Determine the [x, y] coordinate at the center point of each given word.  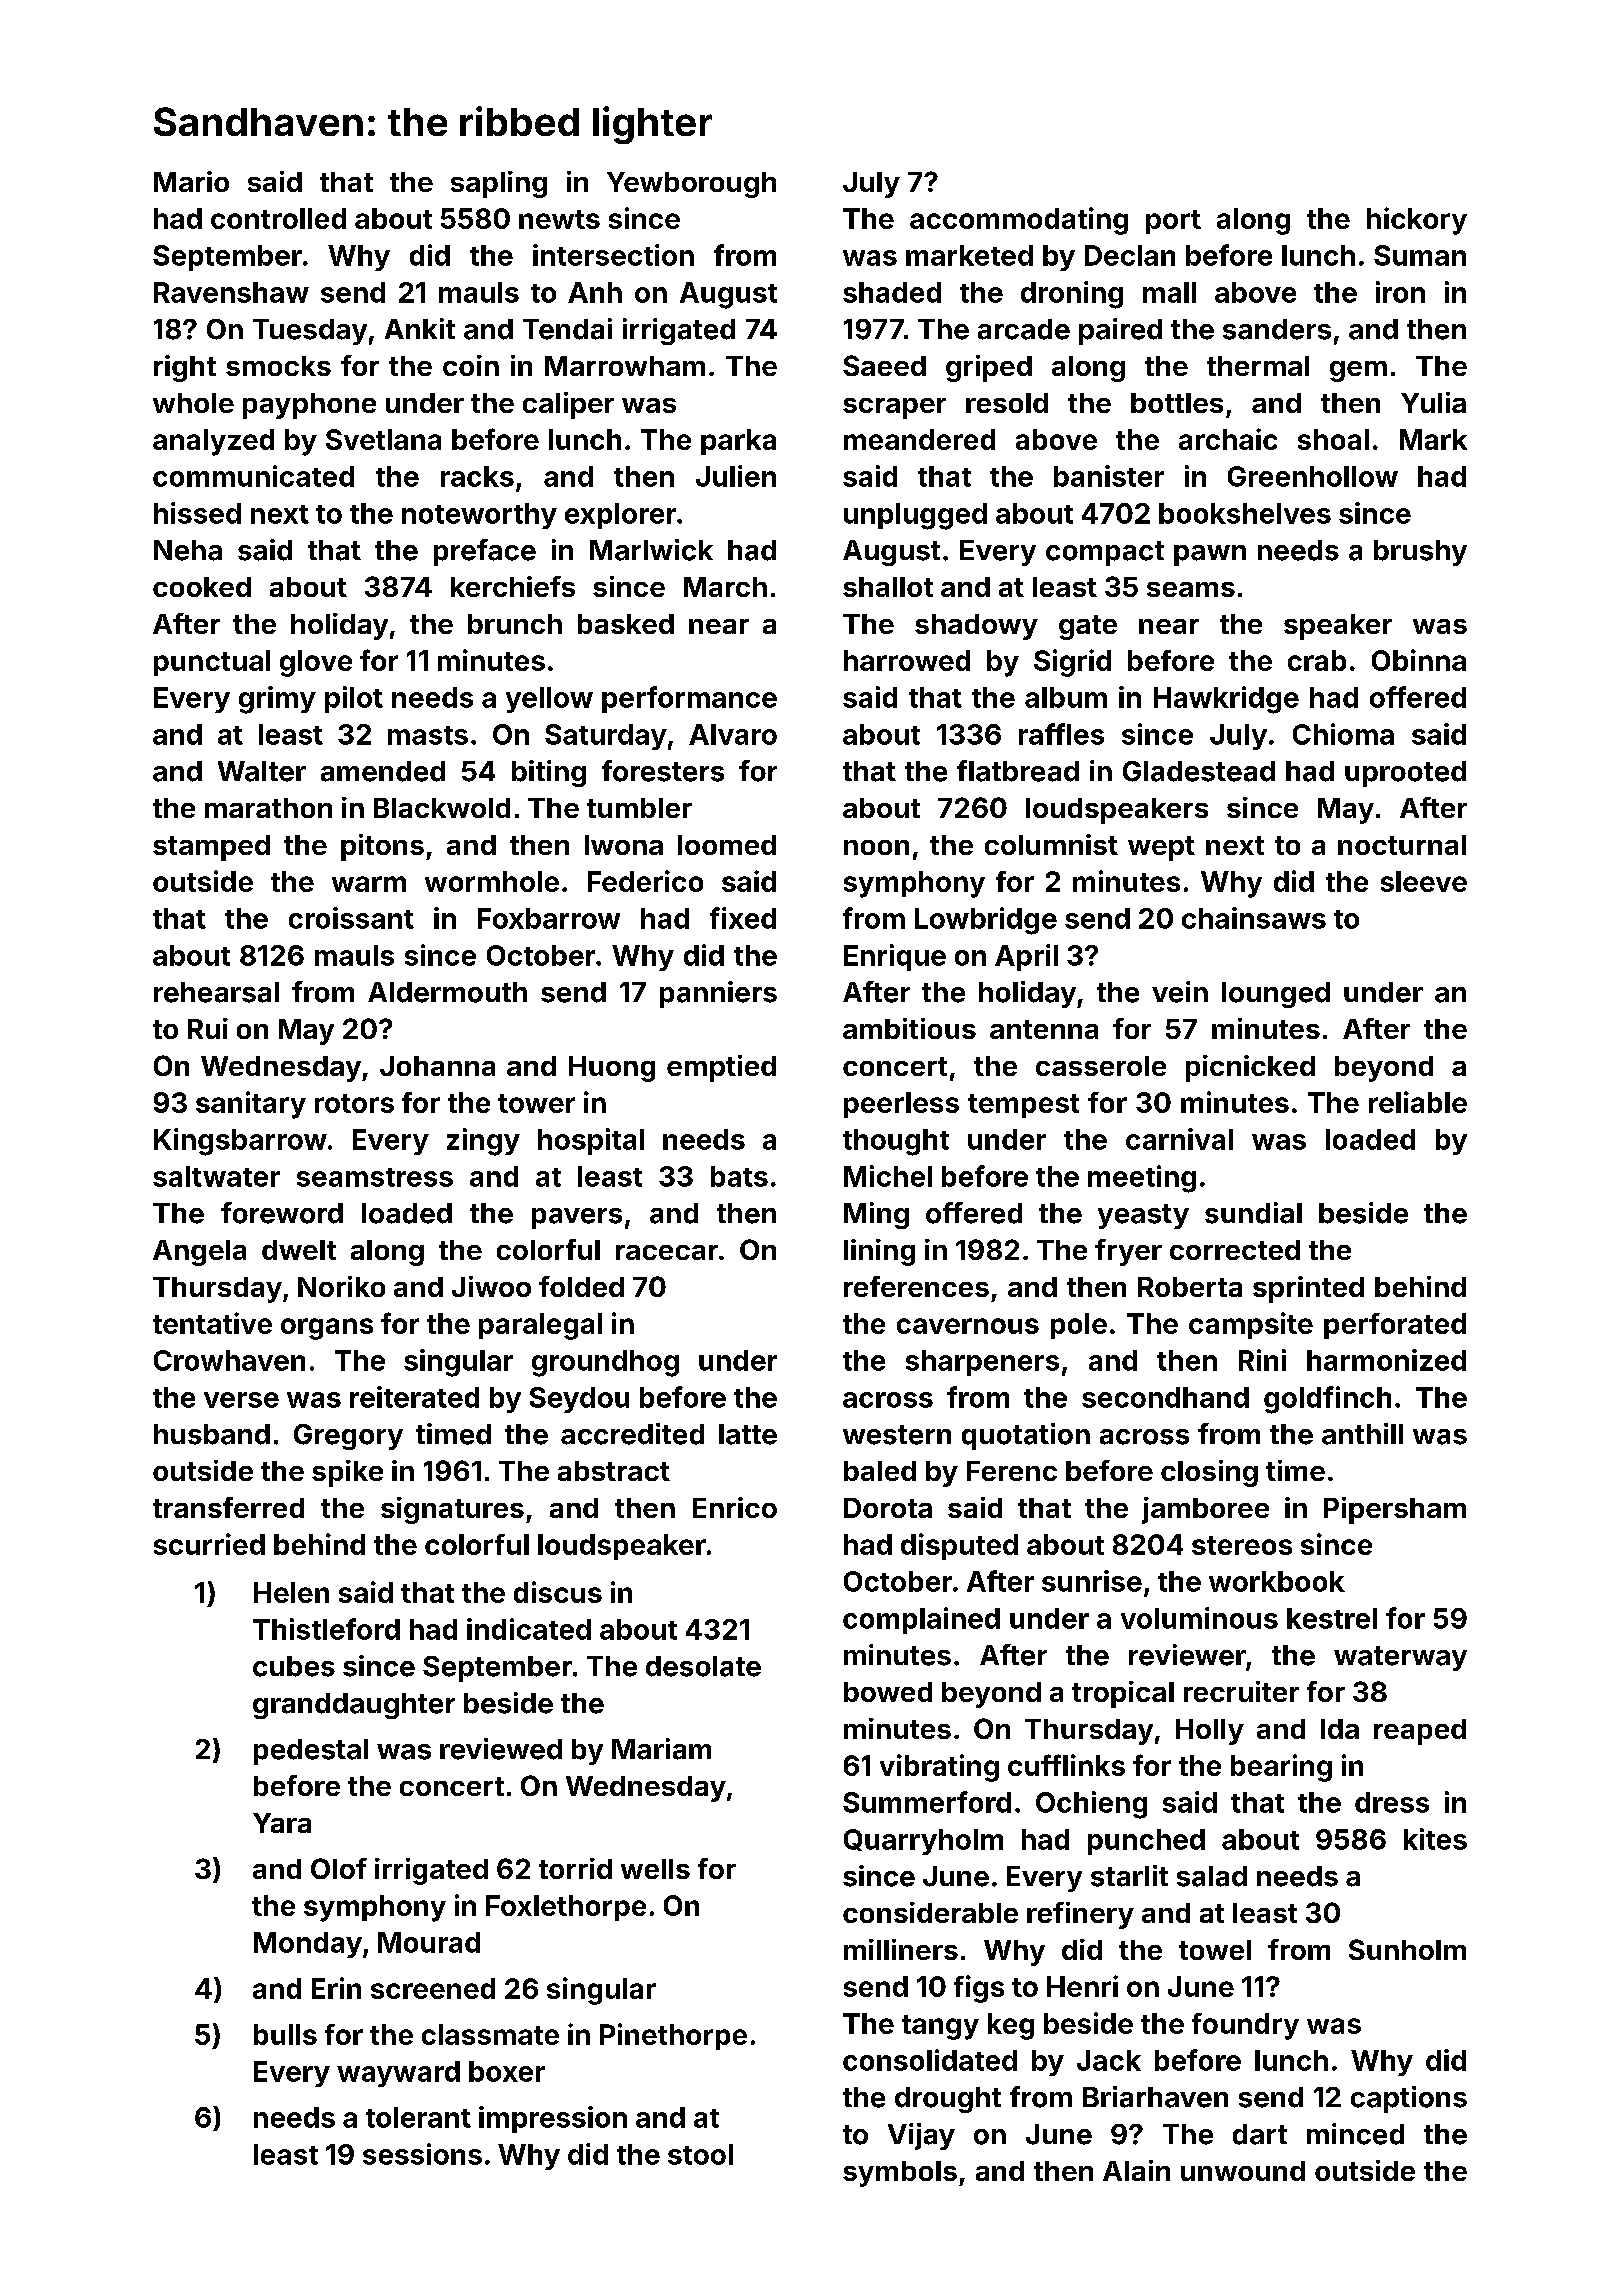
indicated [529, 1629]
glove [316, 663]
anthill [1362, 1434]
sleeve [1424, 881]
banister [1109, 476]
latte [748, 1434]
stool [700, 2154]
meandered [919, 439]
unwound [1243, 2171]
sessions [422, 2154]
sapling [499, 184]
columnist [1051, 844]
